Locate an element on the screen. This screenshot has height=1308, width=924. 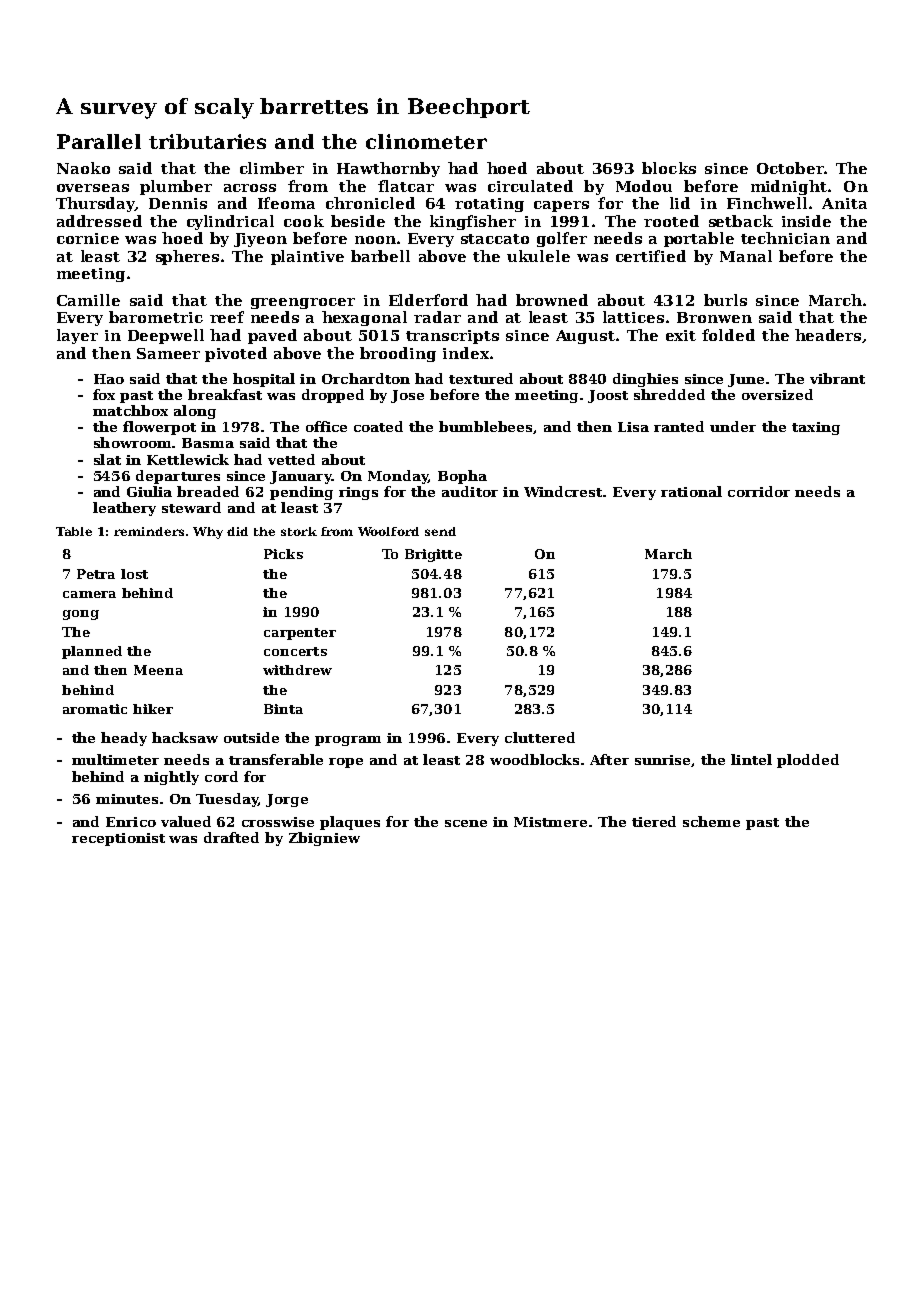
tributaries is located at coordinates (207, 141).
